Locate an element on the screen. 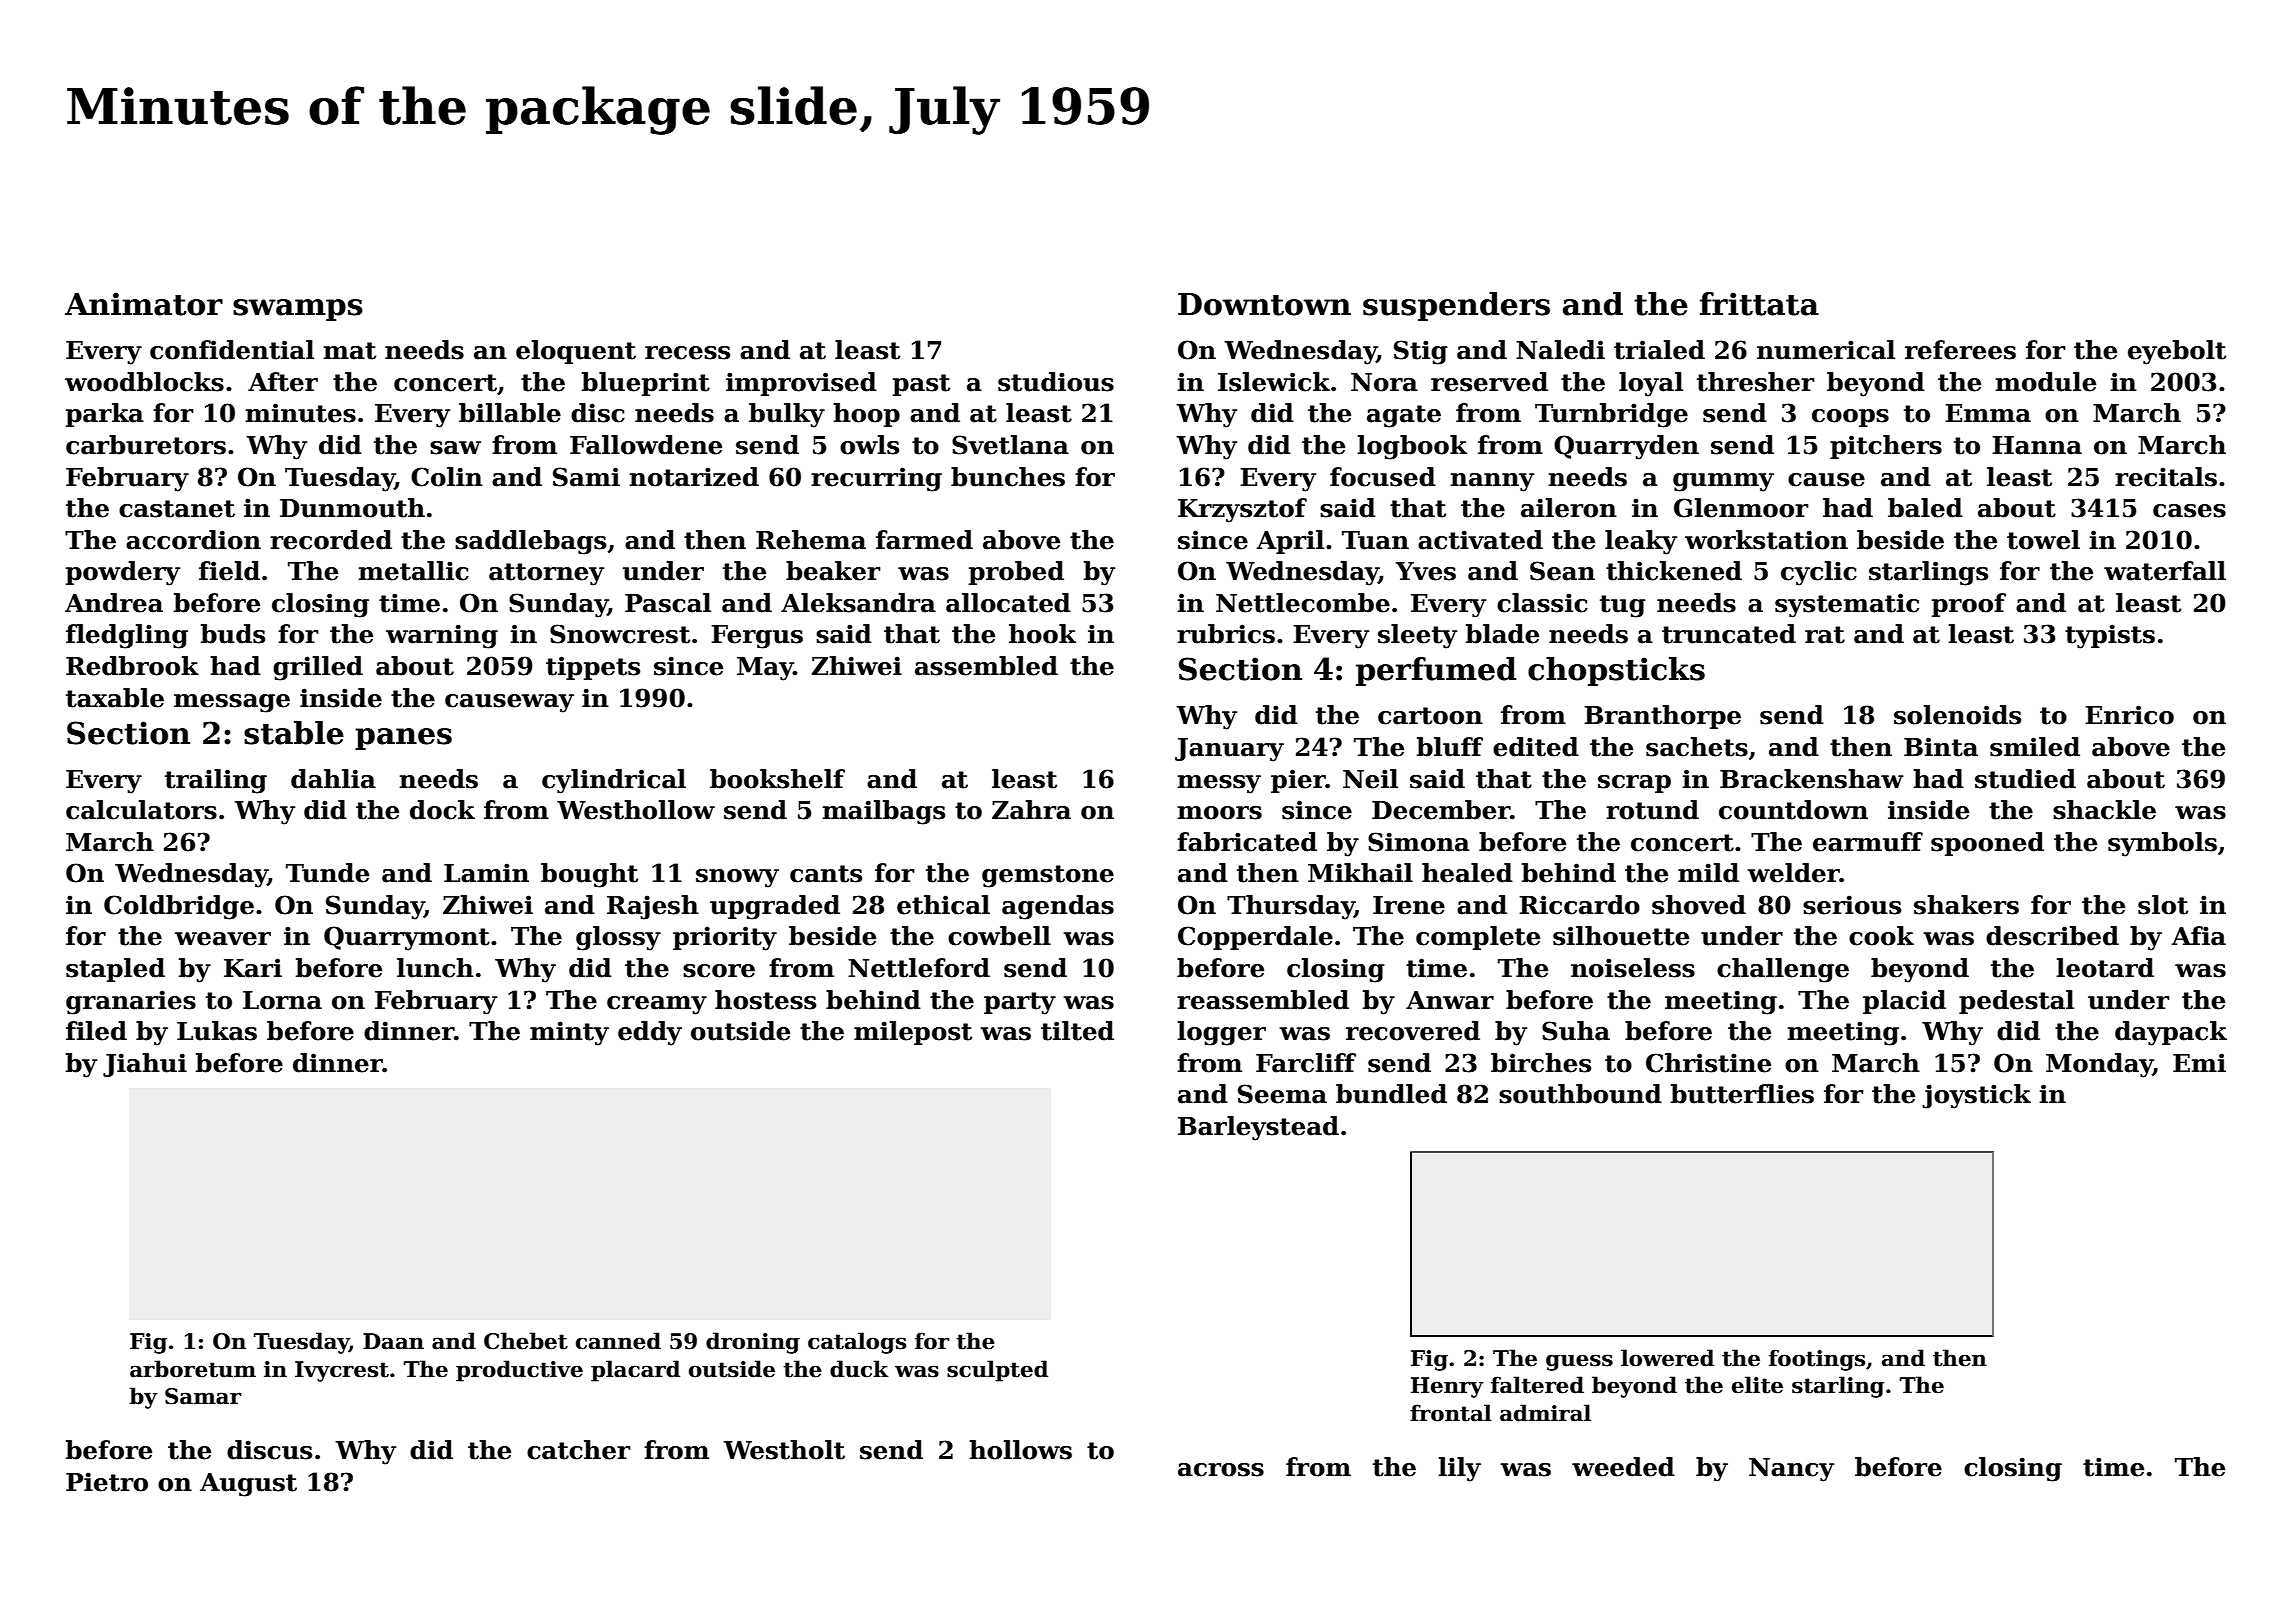 This screenshot has width=2292, height=1620. probed is located at coordinates (1016, 573).
